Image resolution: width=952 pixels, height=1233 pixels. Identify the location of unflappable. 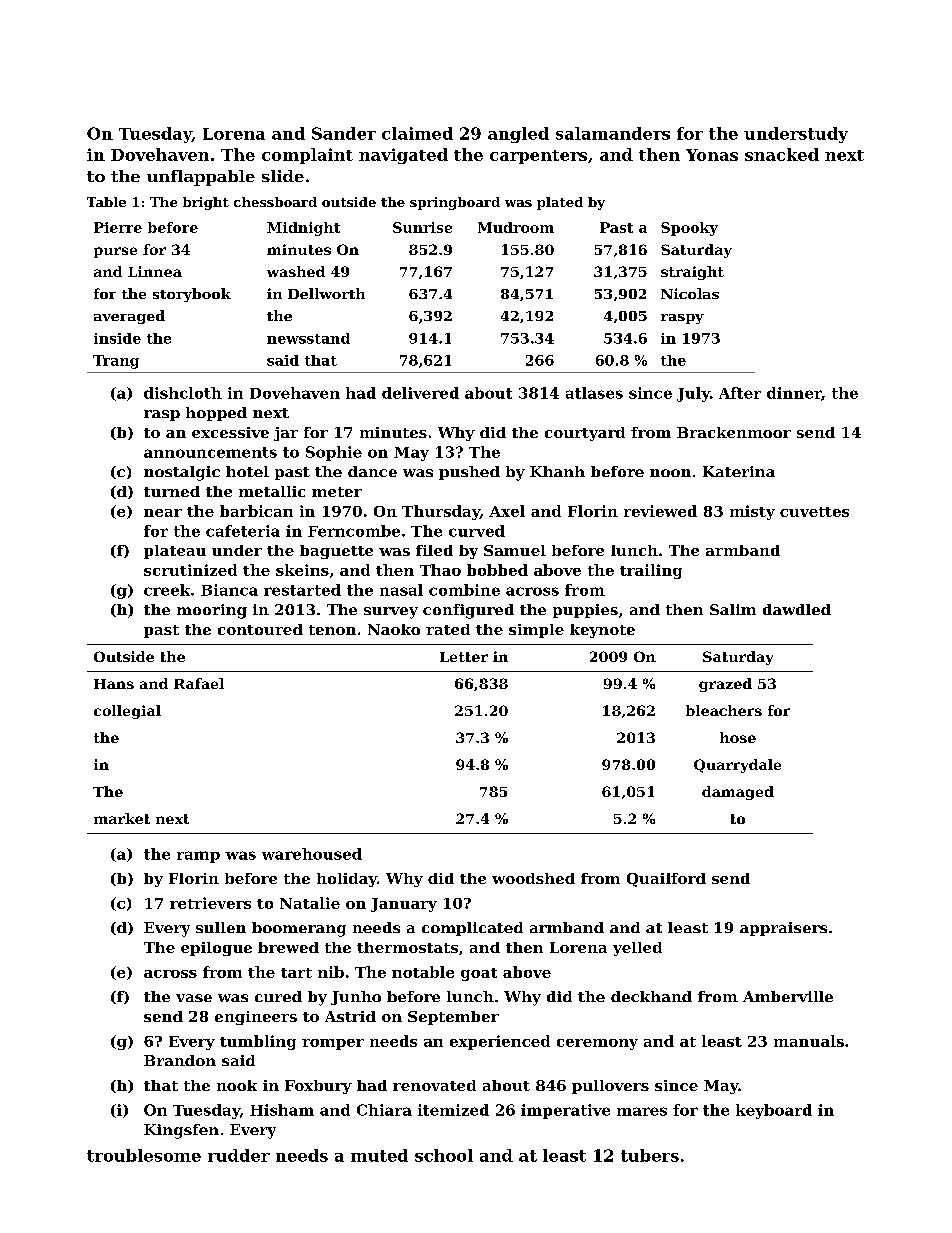
(201, 178).
